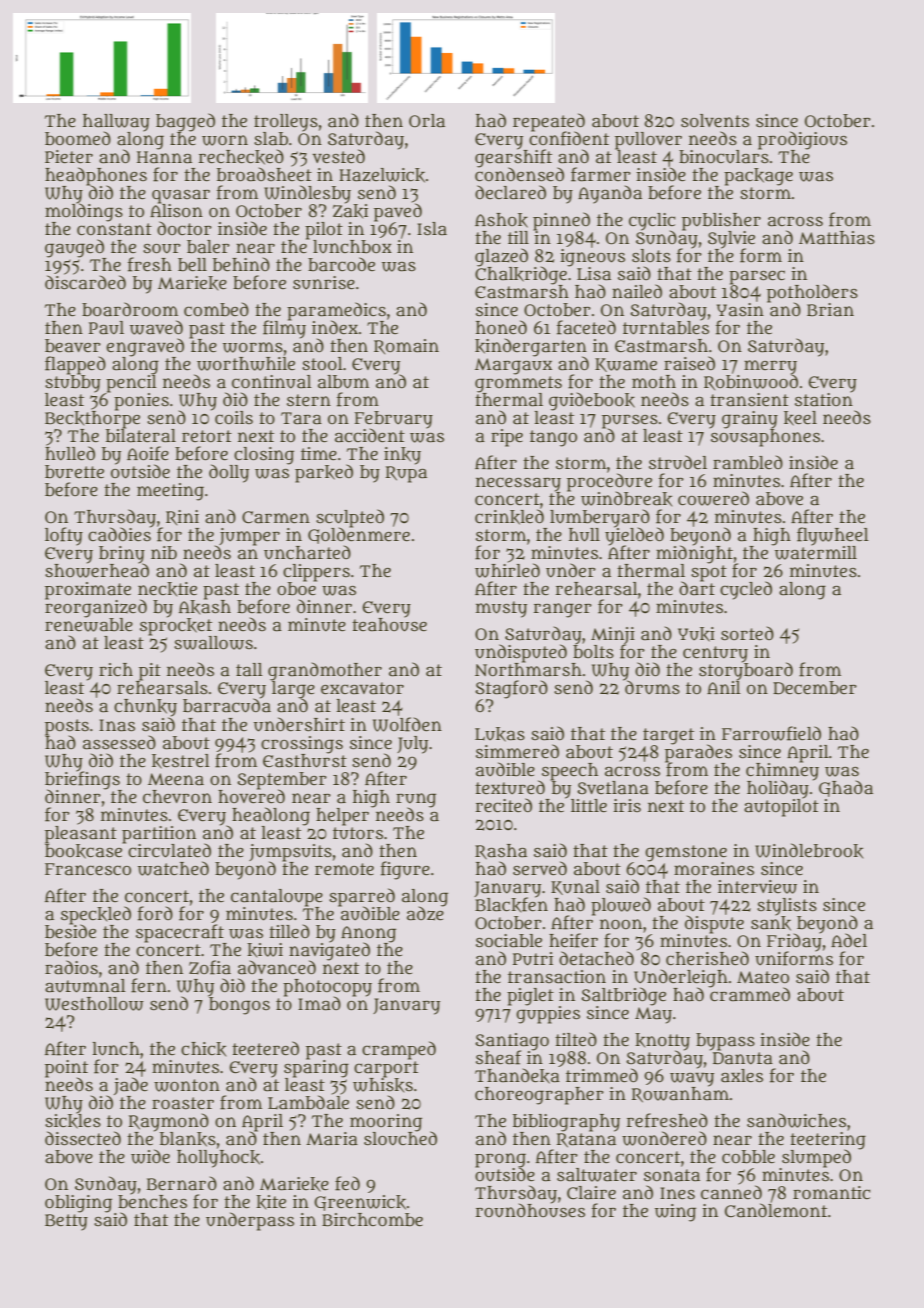 This screenshot has height=1308, width=924. Describe the element at coordinates (787, 906) in the screenshot. I see `stylists` at that location.
